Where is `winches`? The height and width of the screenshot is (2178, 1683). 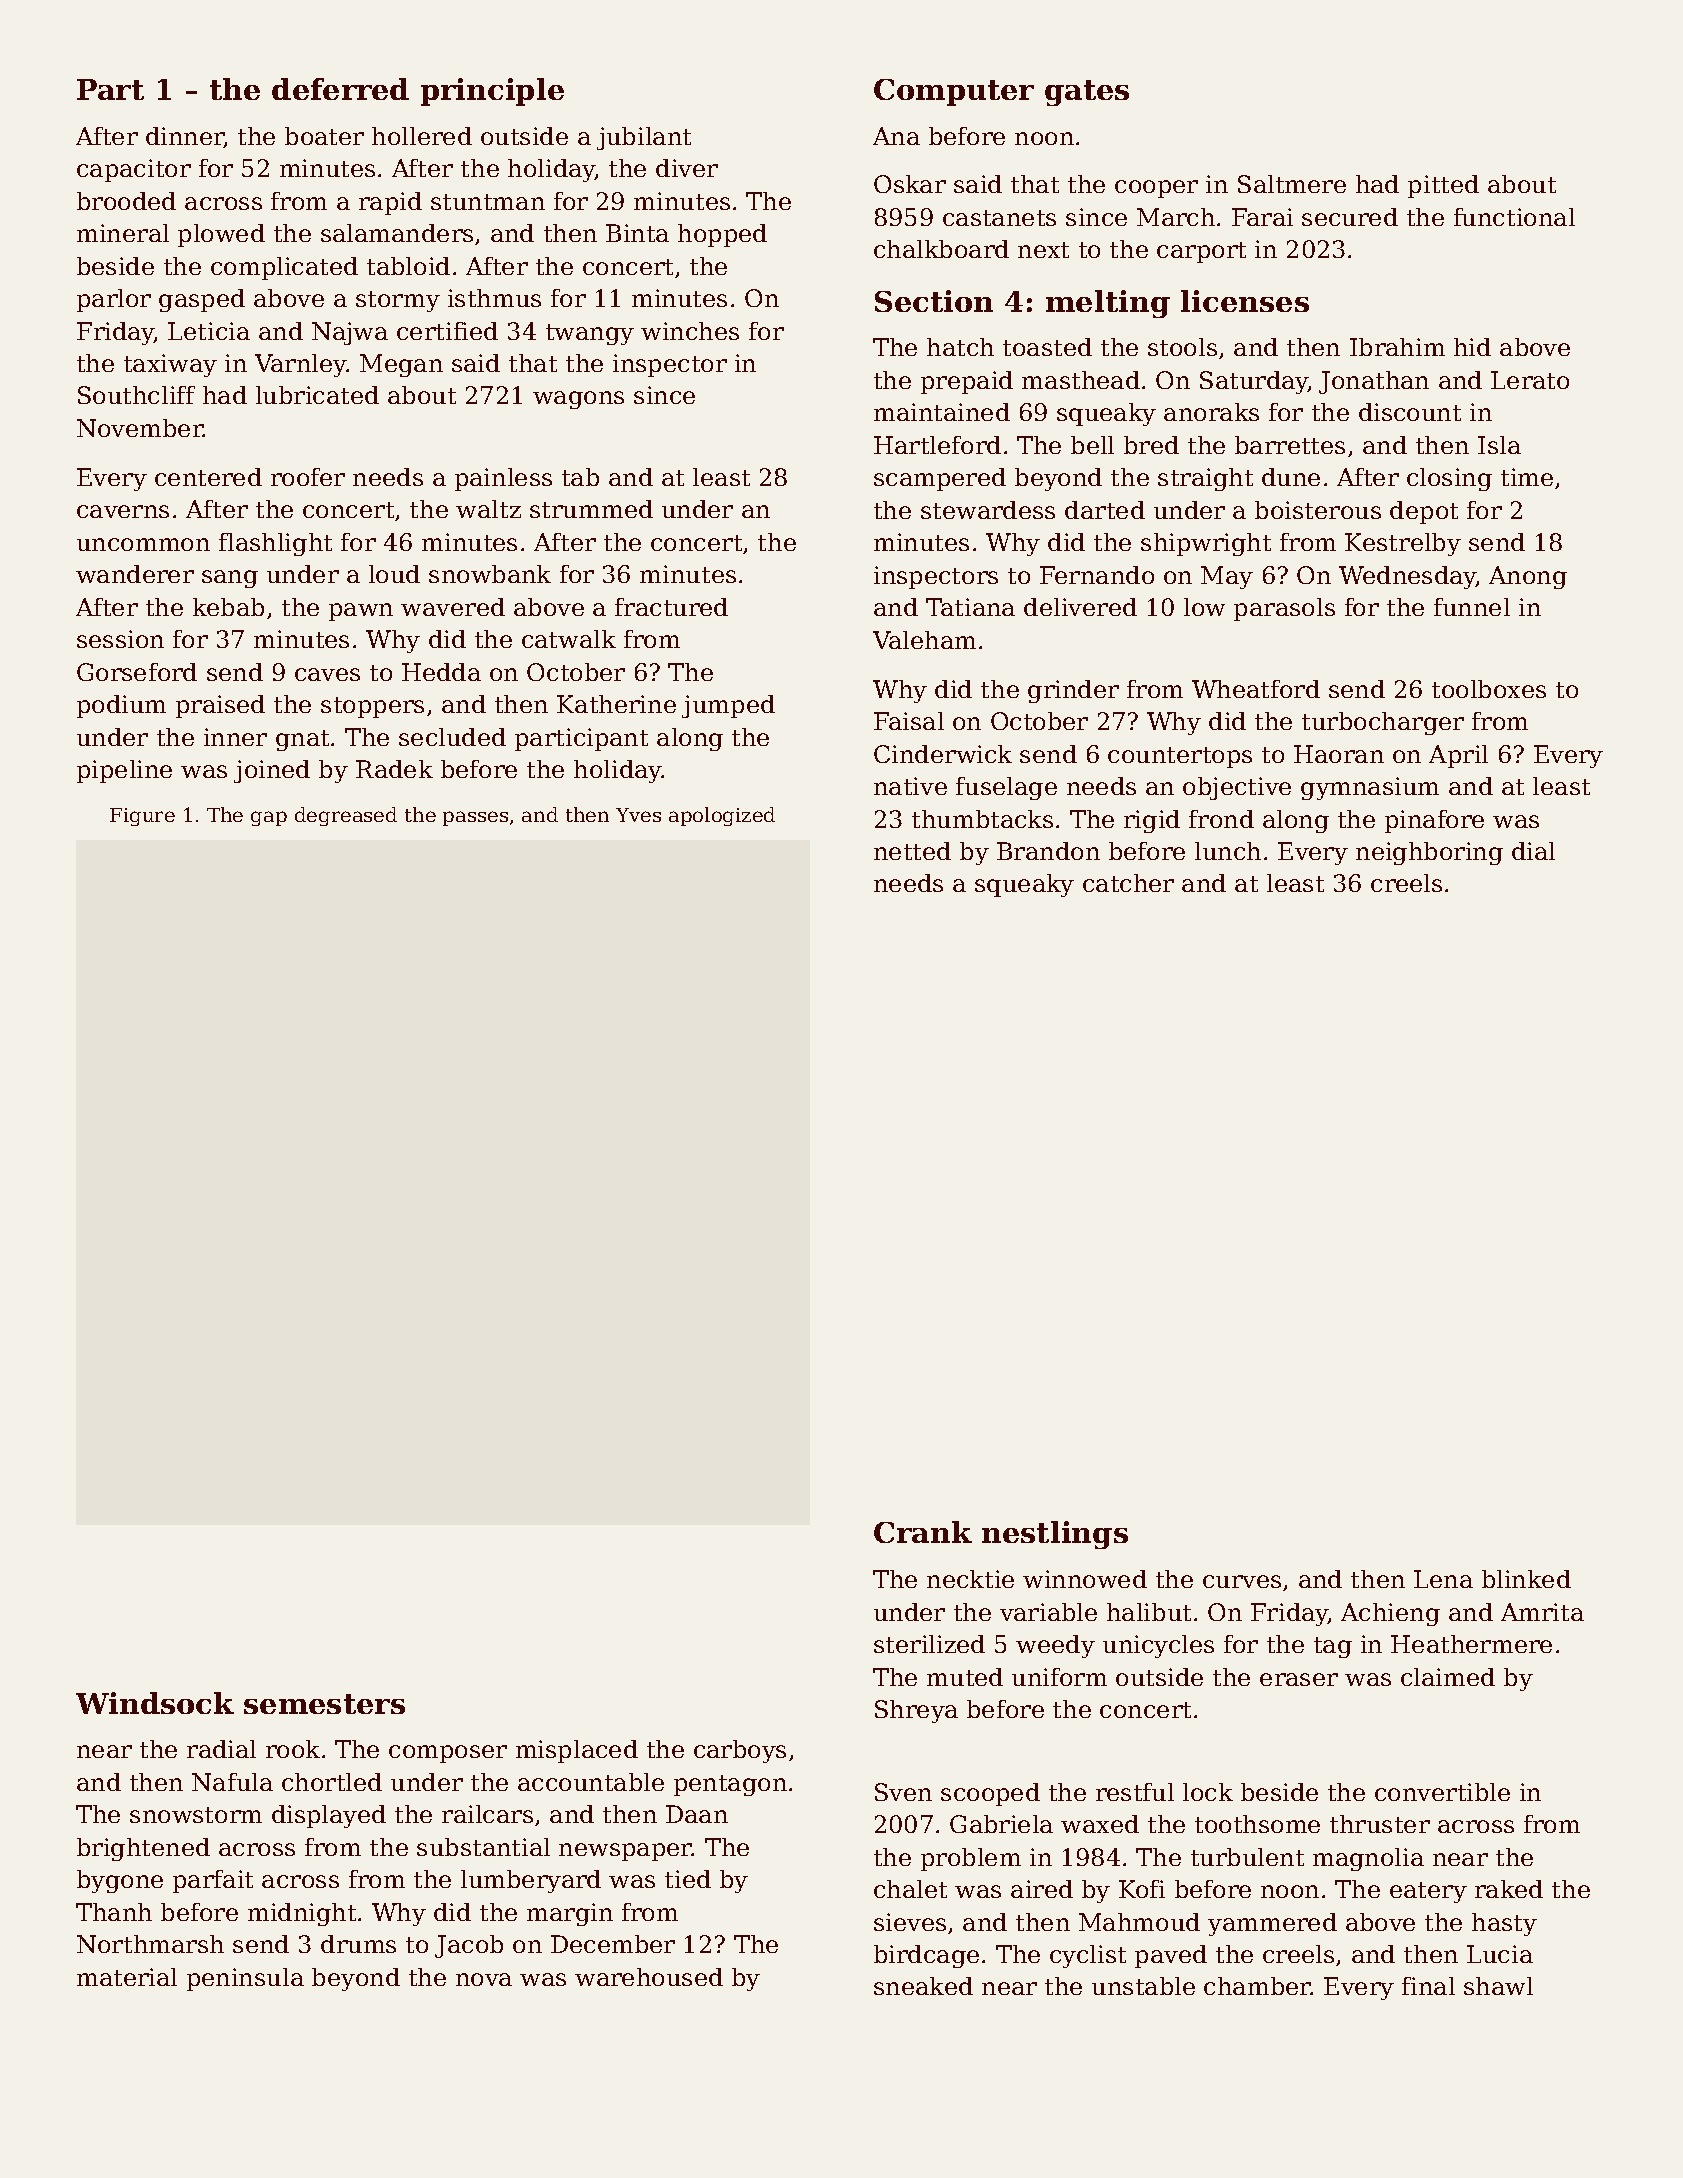 winches is located at coordinates (690, 331).
